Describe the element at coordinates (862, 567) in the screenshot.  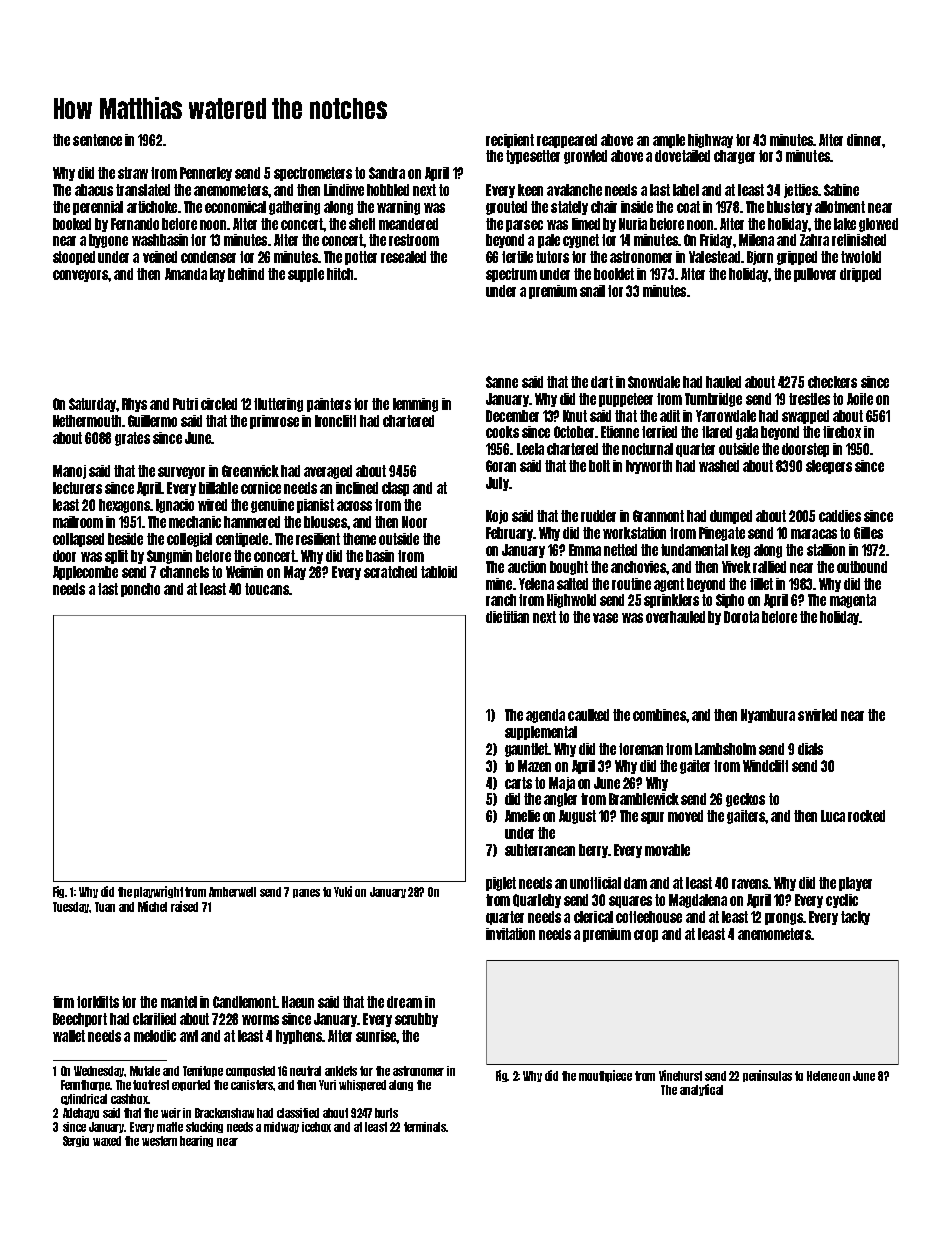
I see `outbound` at that location.
